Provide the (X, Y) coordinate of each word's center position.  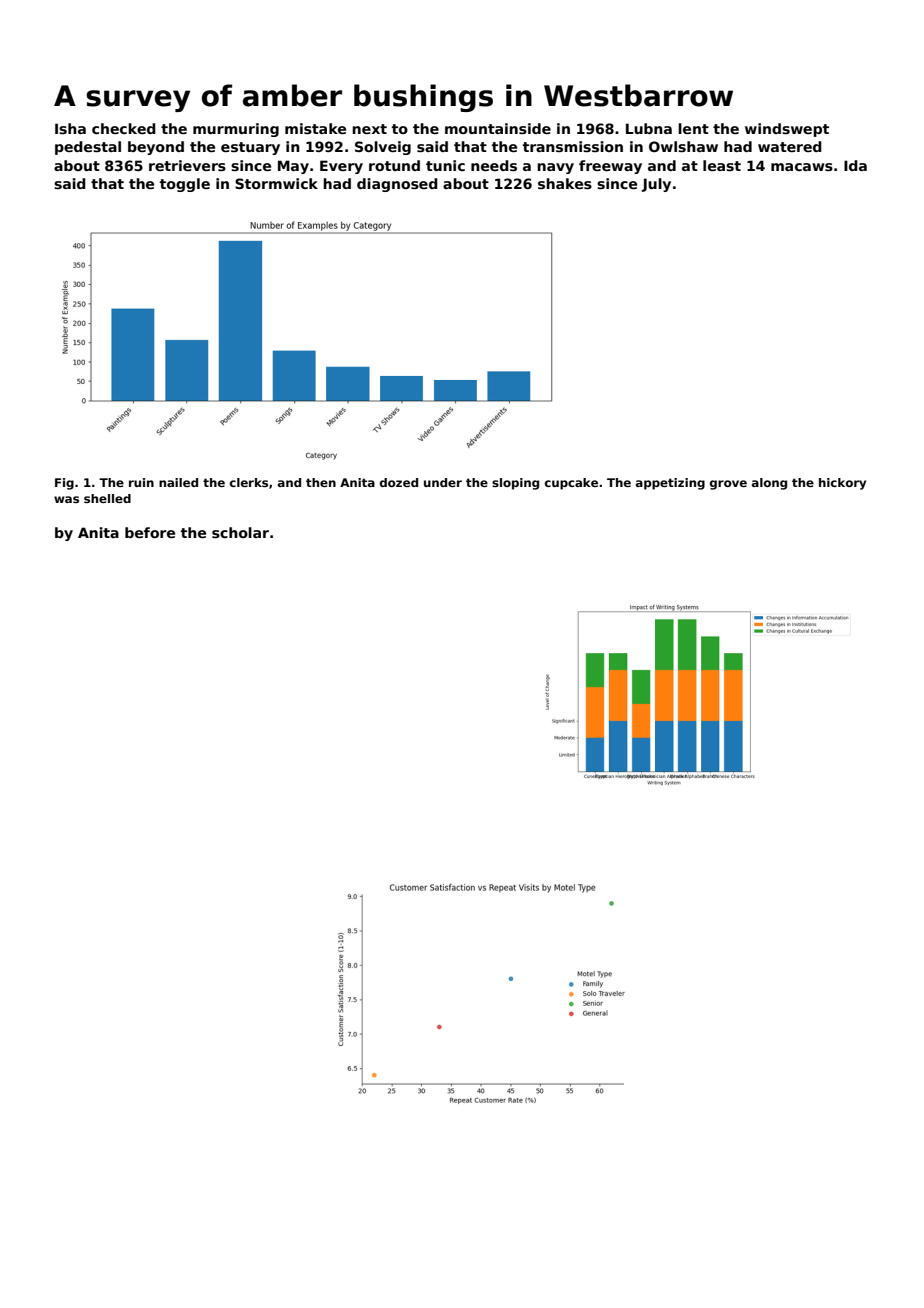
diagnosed (397, 185)
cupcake (571, 484)
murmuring (236, 130)
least (722, 165)
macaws (802, 167)
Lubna (649, 128)
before (150, 532)
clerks (249, 482)
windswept (787, 130)
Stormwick (276, 183)
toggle (185, 185)
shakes (565, 183)
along (769, 484)
